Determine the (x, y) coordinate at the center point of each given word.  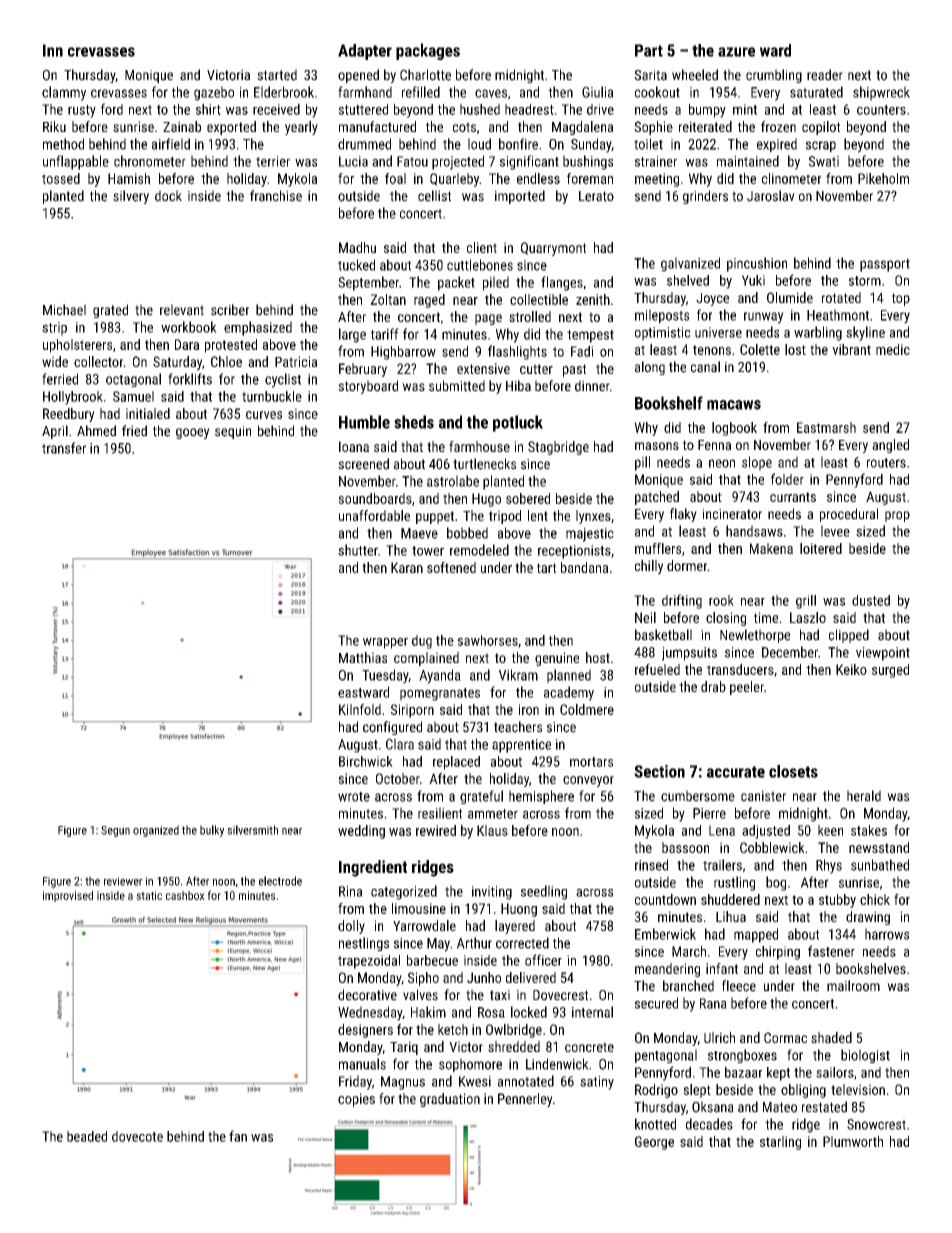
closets (793, 771)
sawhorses (488, 640)
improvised (68, 896)
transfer (64, 448)
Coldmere (587, 709)
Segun (115, 831)
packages (428, 51)
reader (825, 75)
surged (890, 671)
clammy (64, 93)
